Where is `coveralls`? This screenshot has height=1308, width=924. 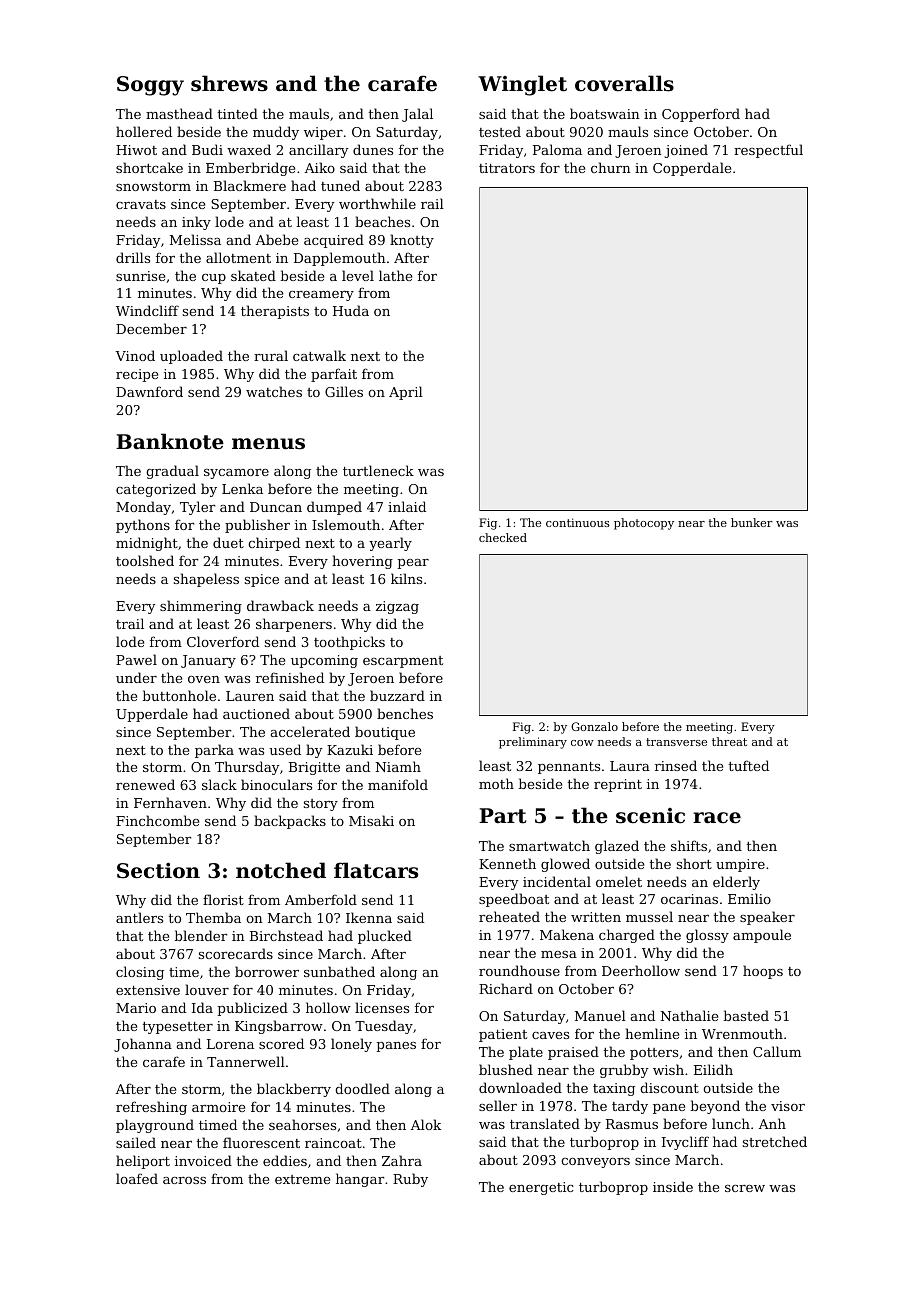 coveralls is located at coordinates (624, 83).
